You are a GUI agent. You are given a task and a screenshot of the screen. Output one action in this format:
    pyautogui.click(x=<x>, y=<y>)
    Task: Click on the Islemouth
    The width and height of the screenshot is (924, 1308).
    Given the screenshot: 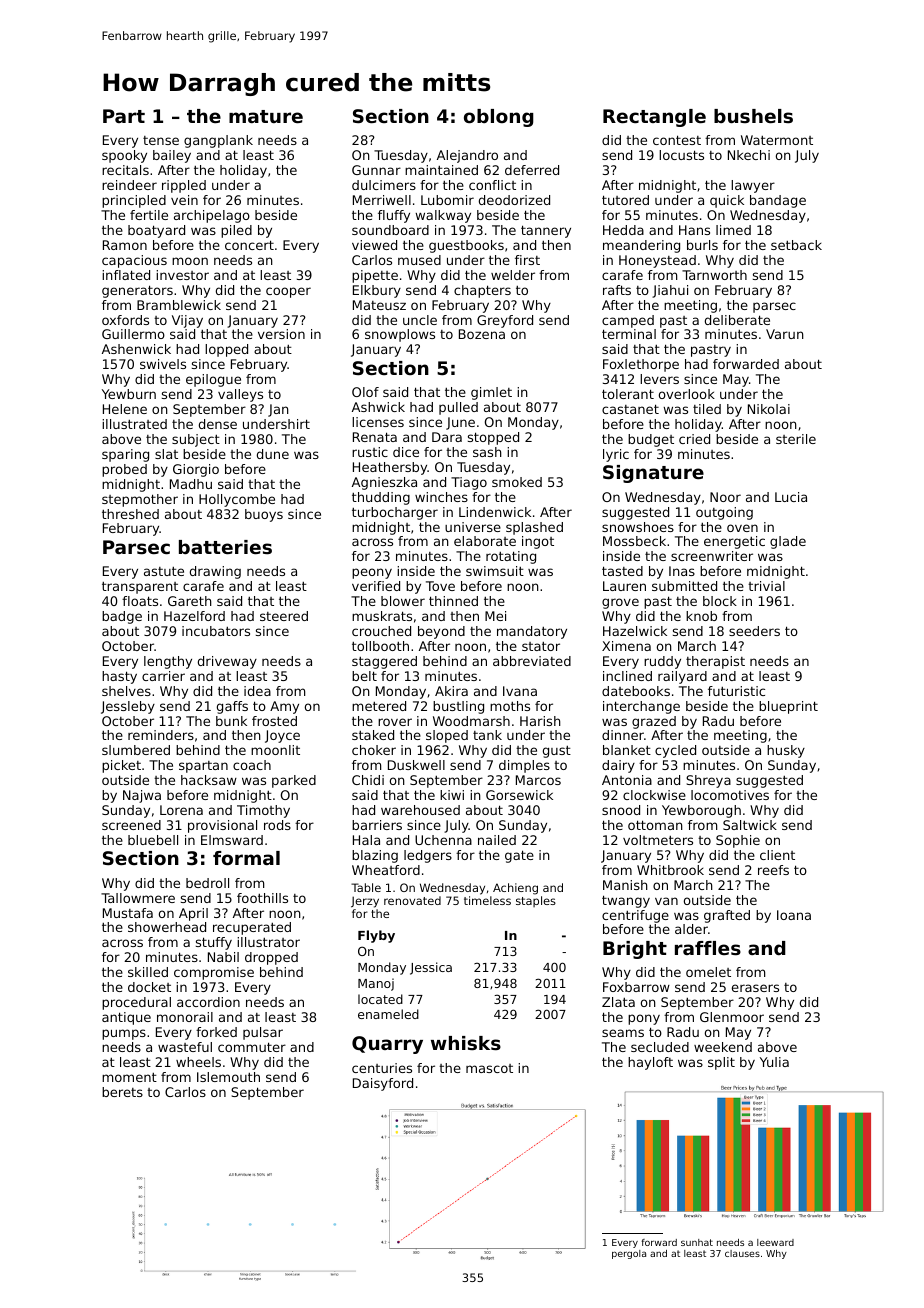 What is the action you would take?
    pyautogui.click(x=228, y=1077)
